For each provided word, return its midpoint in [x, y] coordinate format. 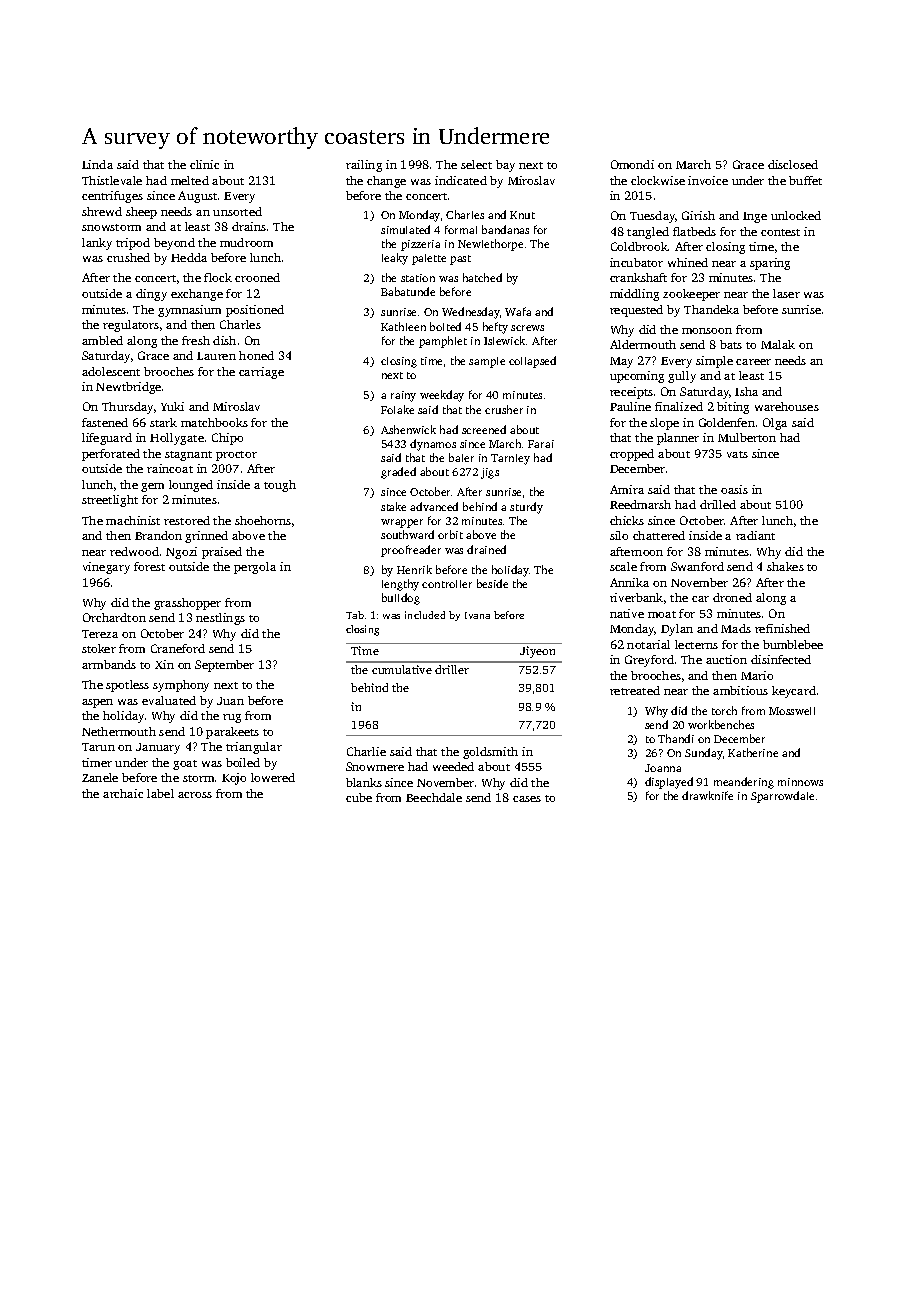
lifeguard [107, 439]
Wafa [518, 311]
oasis [734, 489]
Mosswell [792, 711]
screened [484, 429]
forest [149, 566]
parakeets [232, 733]
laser [786, 293]
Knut [522, 215]
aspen [97, 703]
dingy [151, 295]
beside [492, 583]
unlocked [796, 215]
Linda [97, 164]
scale [623, 566]
